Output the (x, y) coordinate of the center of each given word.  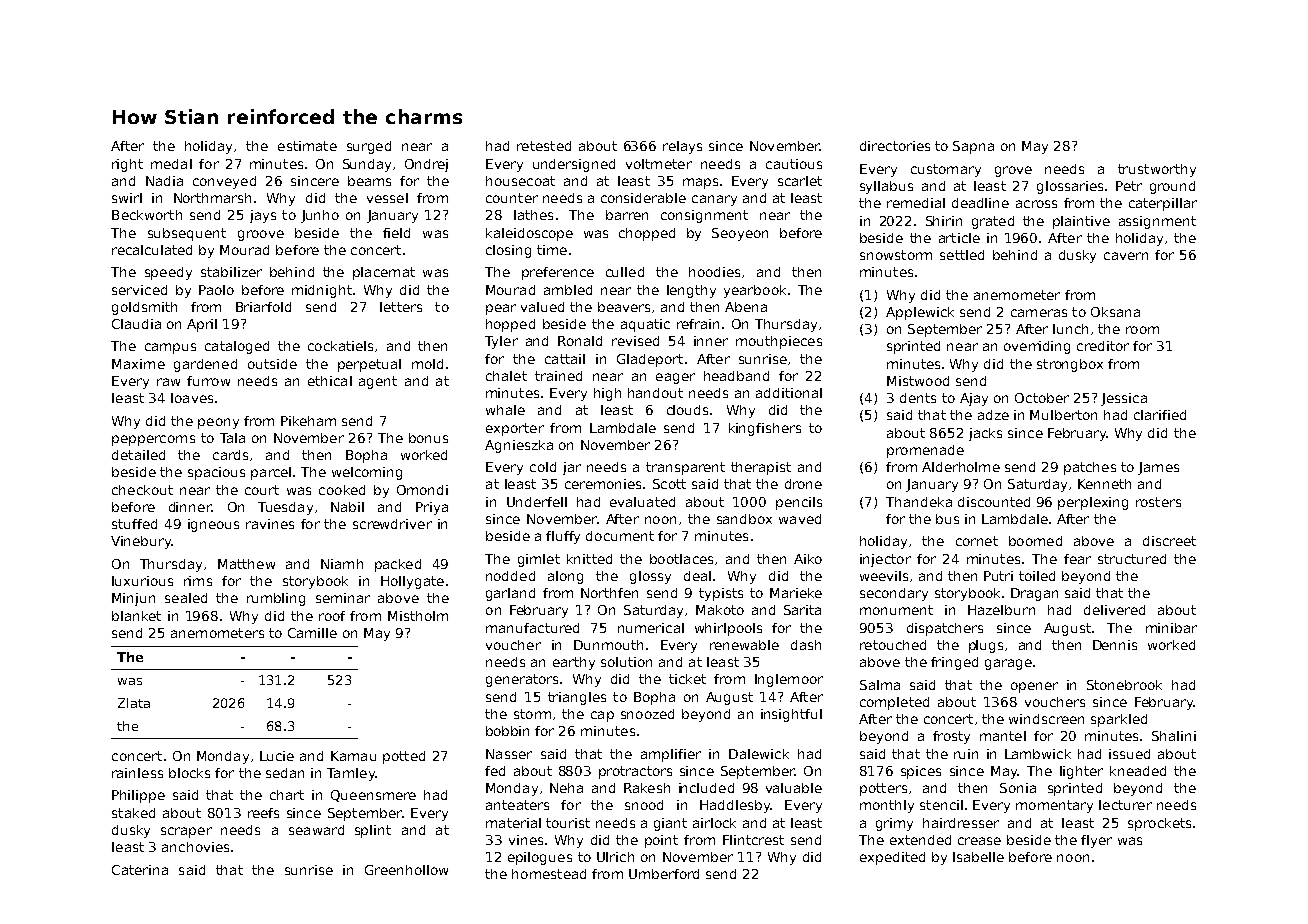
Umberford (664, 874)
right (127, 165)
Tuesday (285, 508)
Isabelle (978, 857)
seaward (316, 830)
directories (895, 146)
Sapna (973, 147)
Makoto (720, 610)
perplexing (1093, 503)
